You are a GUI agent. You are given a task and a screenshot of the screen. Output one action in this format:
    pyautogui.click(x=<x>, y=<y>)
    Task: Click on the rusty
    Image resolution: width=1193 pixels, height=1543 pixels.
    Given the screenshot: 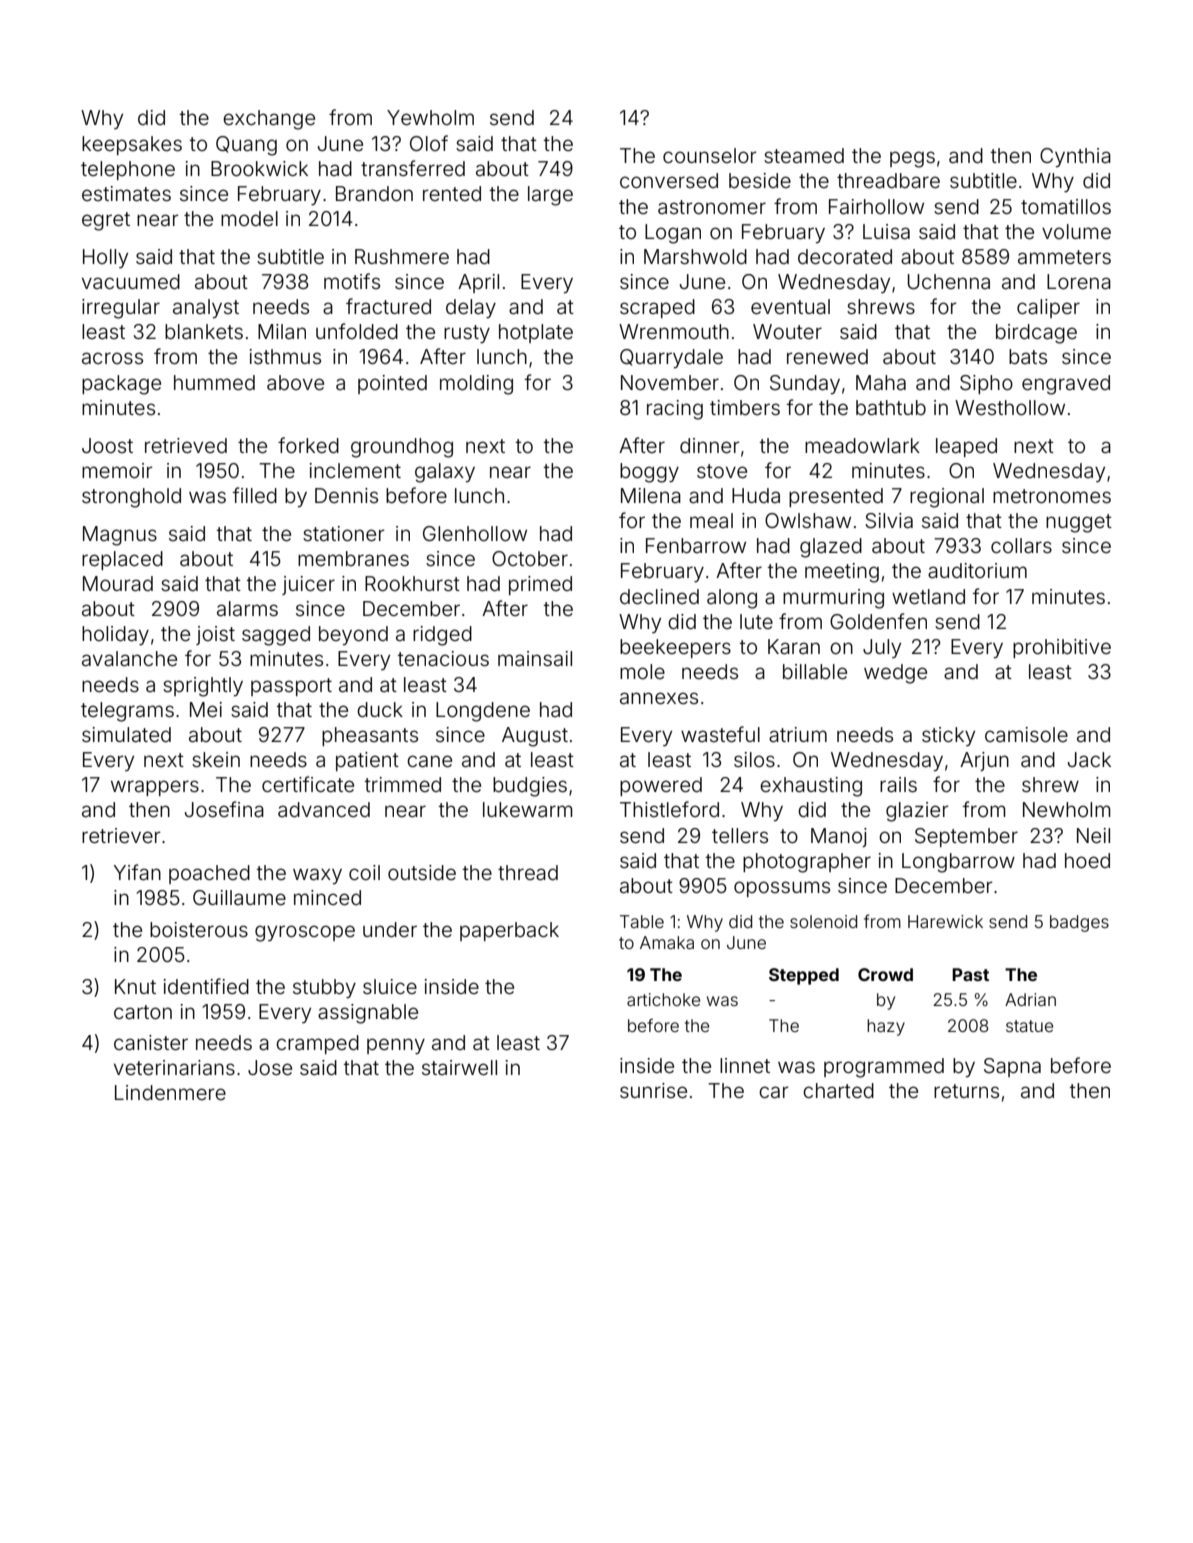 What is the action you would take?
    pyautogui.click(x=467, y=334)
